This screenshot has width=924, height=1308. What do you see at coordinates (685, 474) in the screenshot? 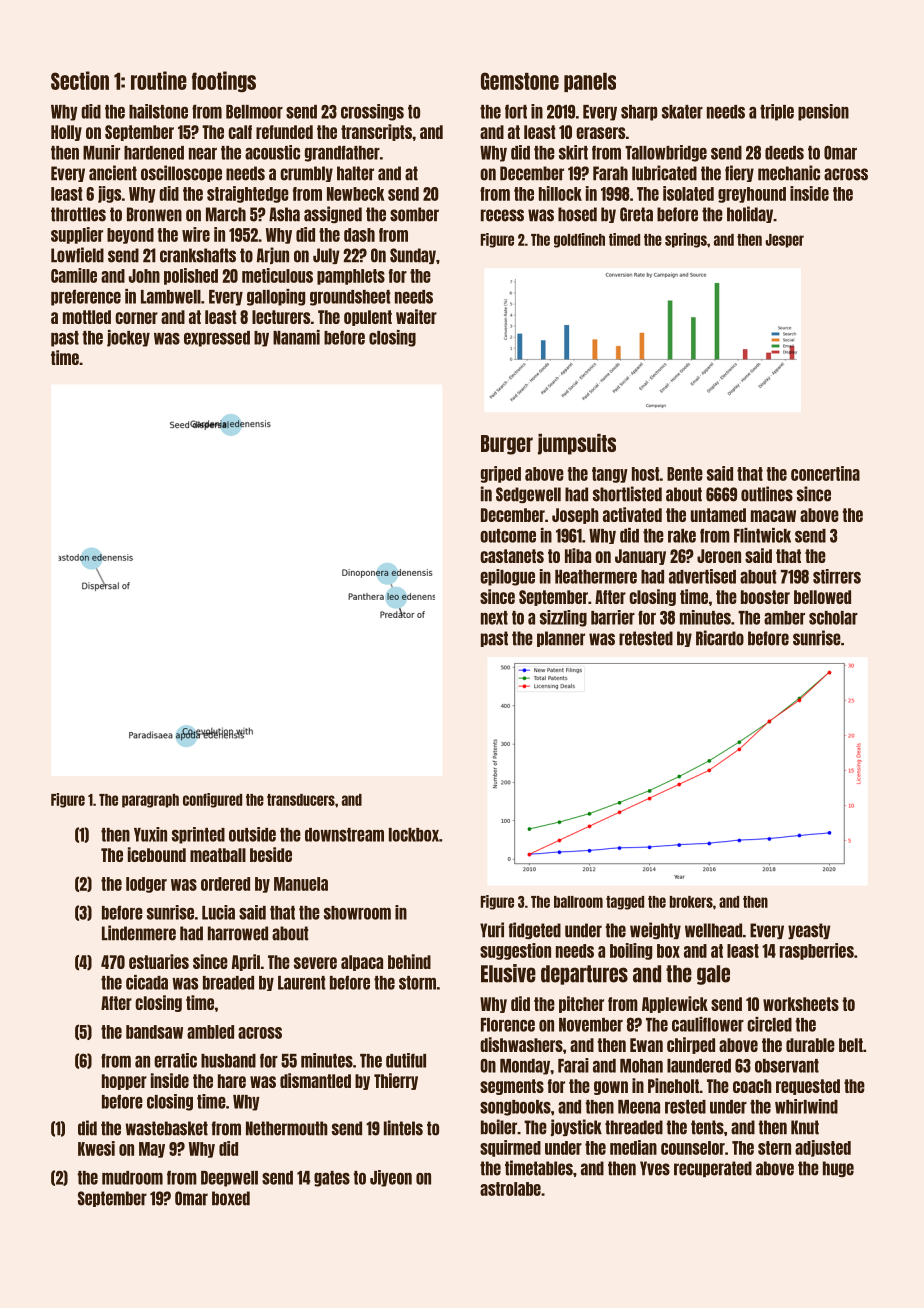
I see `Bente` at bounding box center [685, 474].
